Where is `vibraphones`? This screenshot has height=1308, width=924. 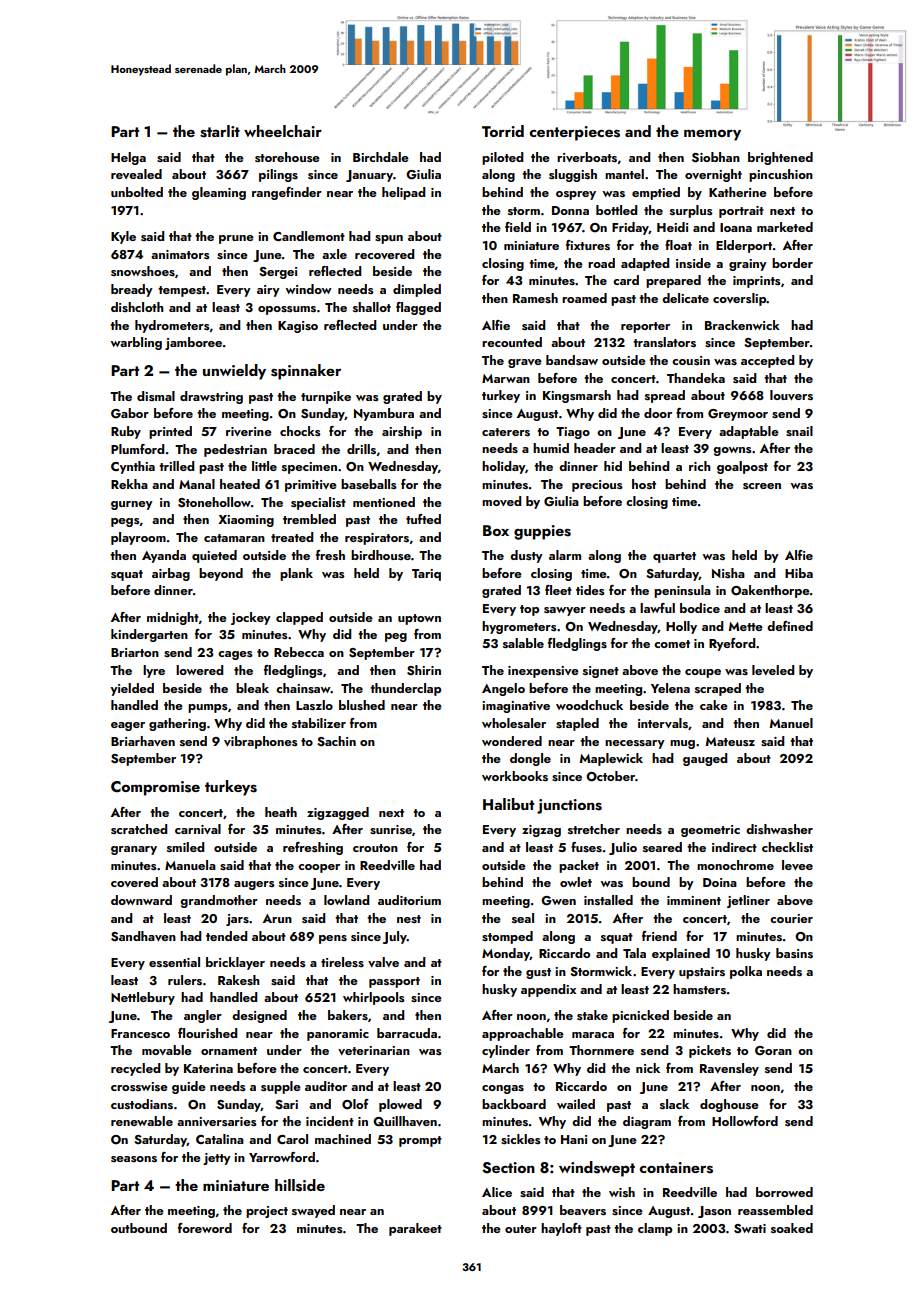 vibraphones is located at coordinates (261, 742).
